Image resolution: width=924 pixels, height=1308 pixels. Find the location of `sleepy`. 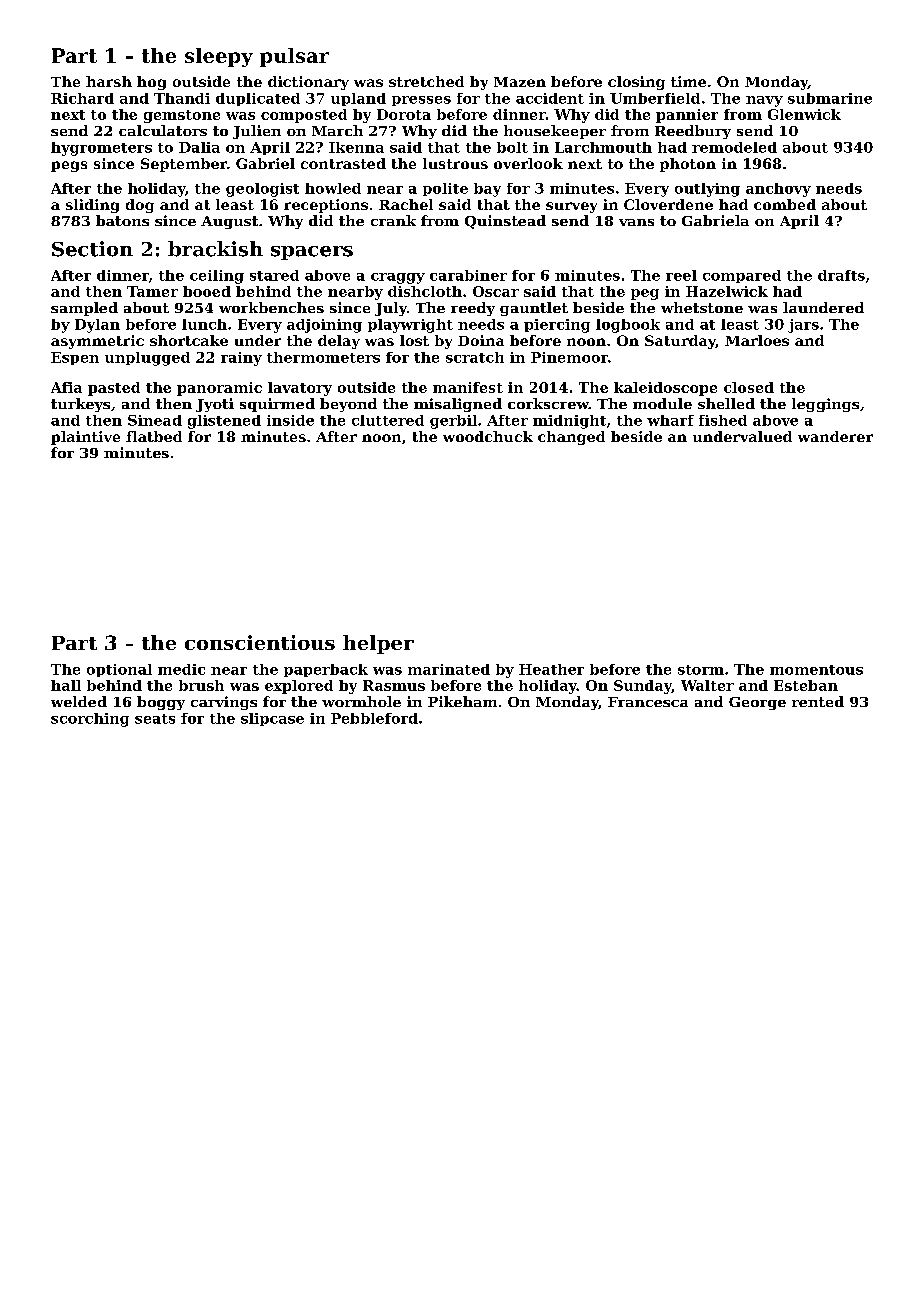

sleepy is located at coordinates (219, 57).
